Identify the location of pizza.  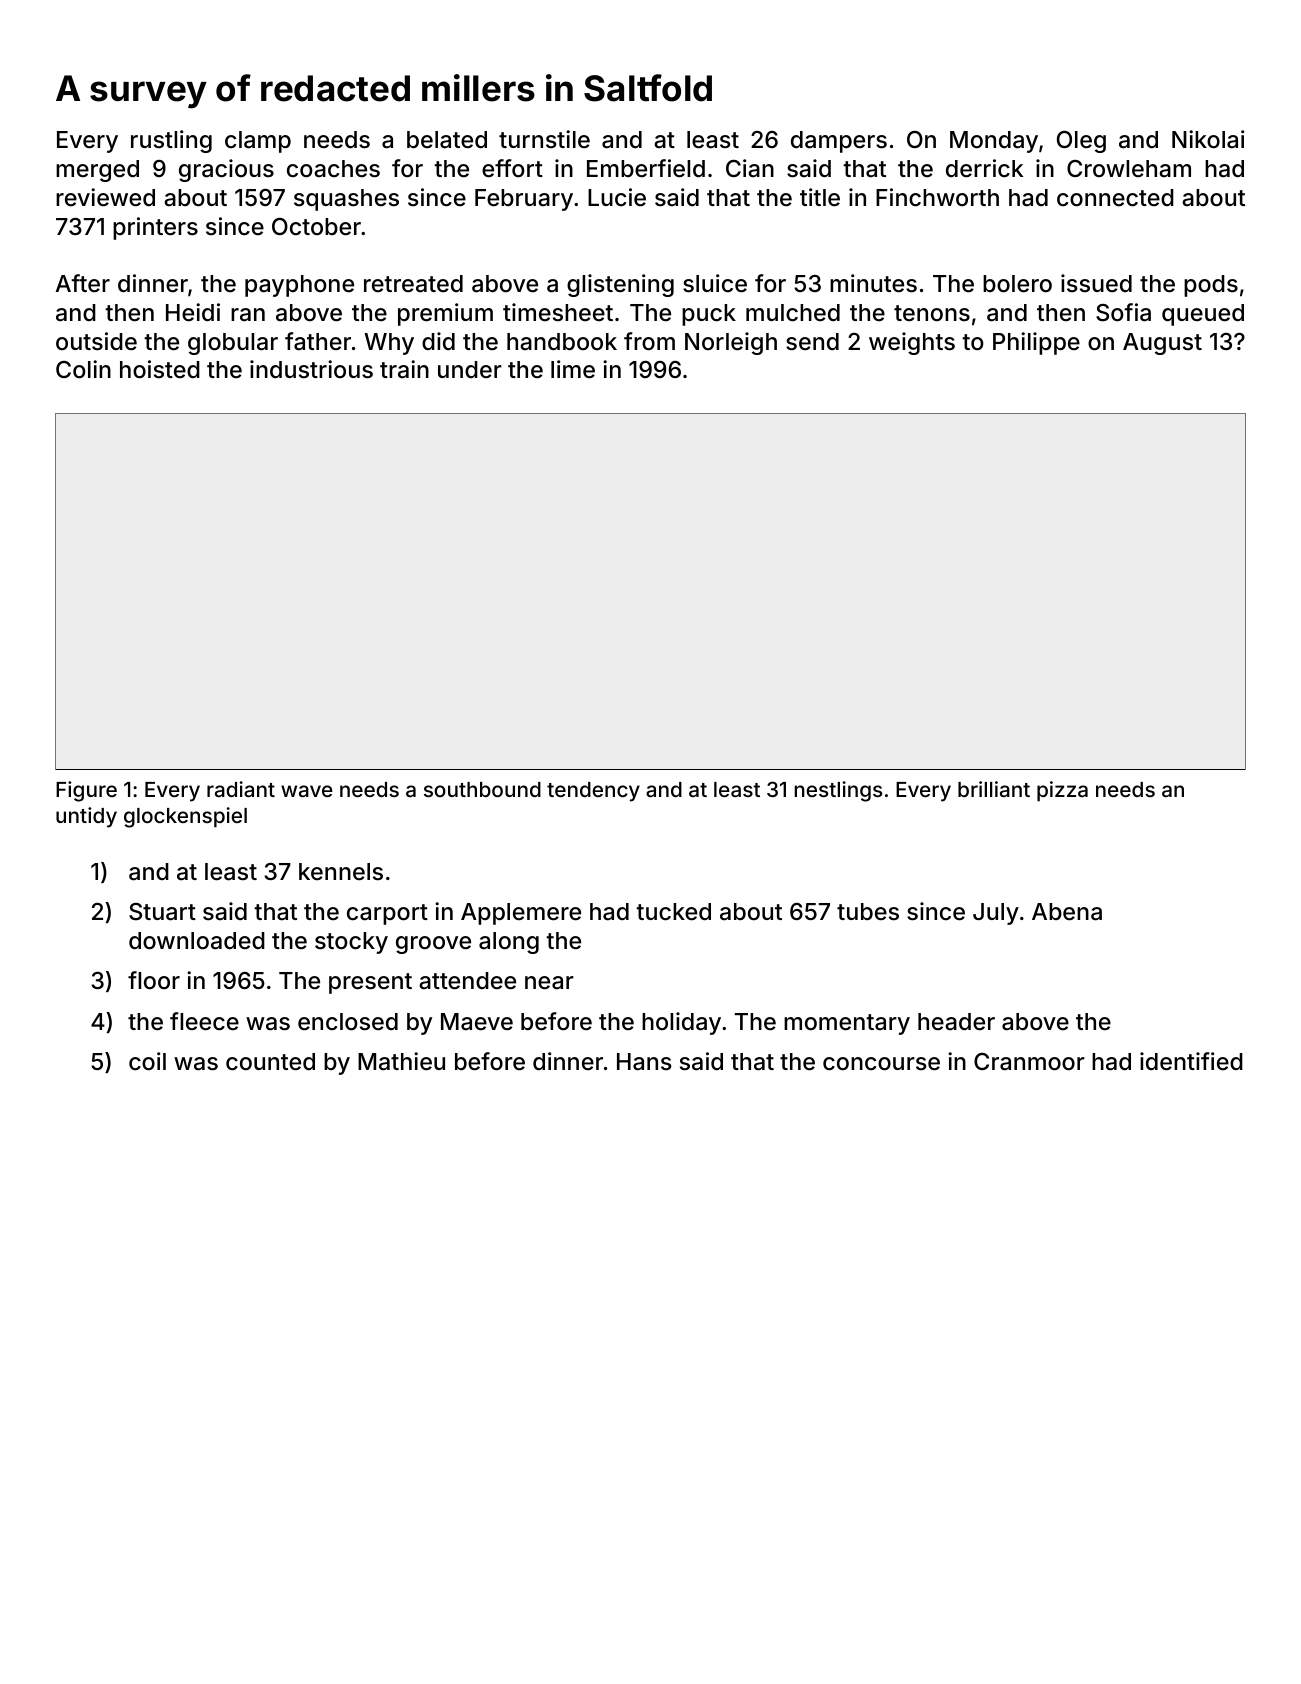
(1062, 791).
